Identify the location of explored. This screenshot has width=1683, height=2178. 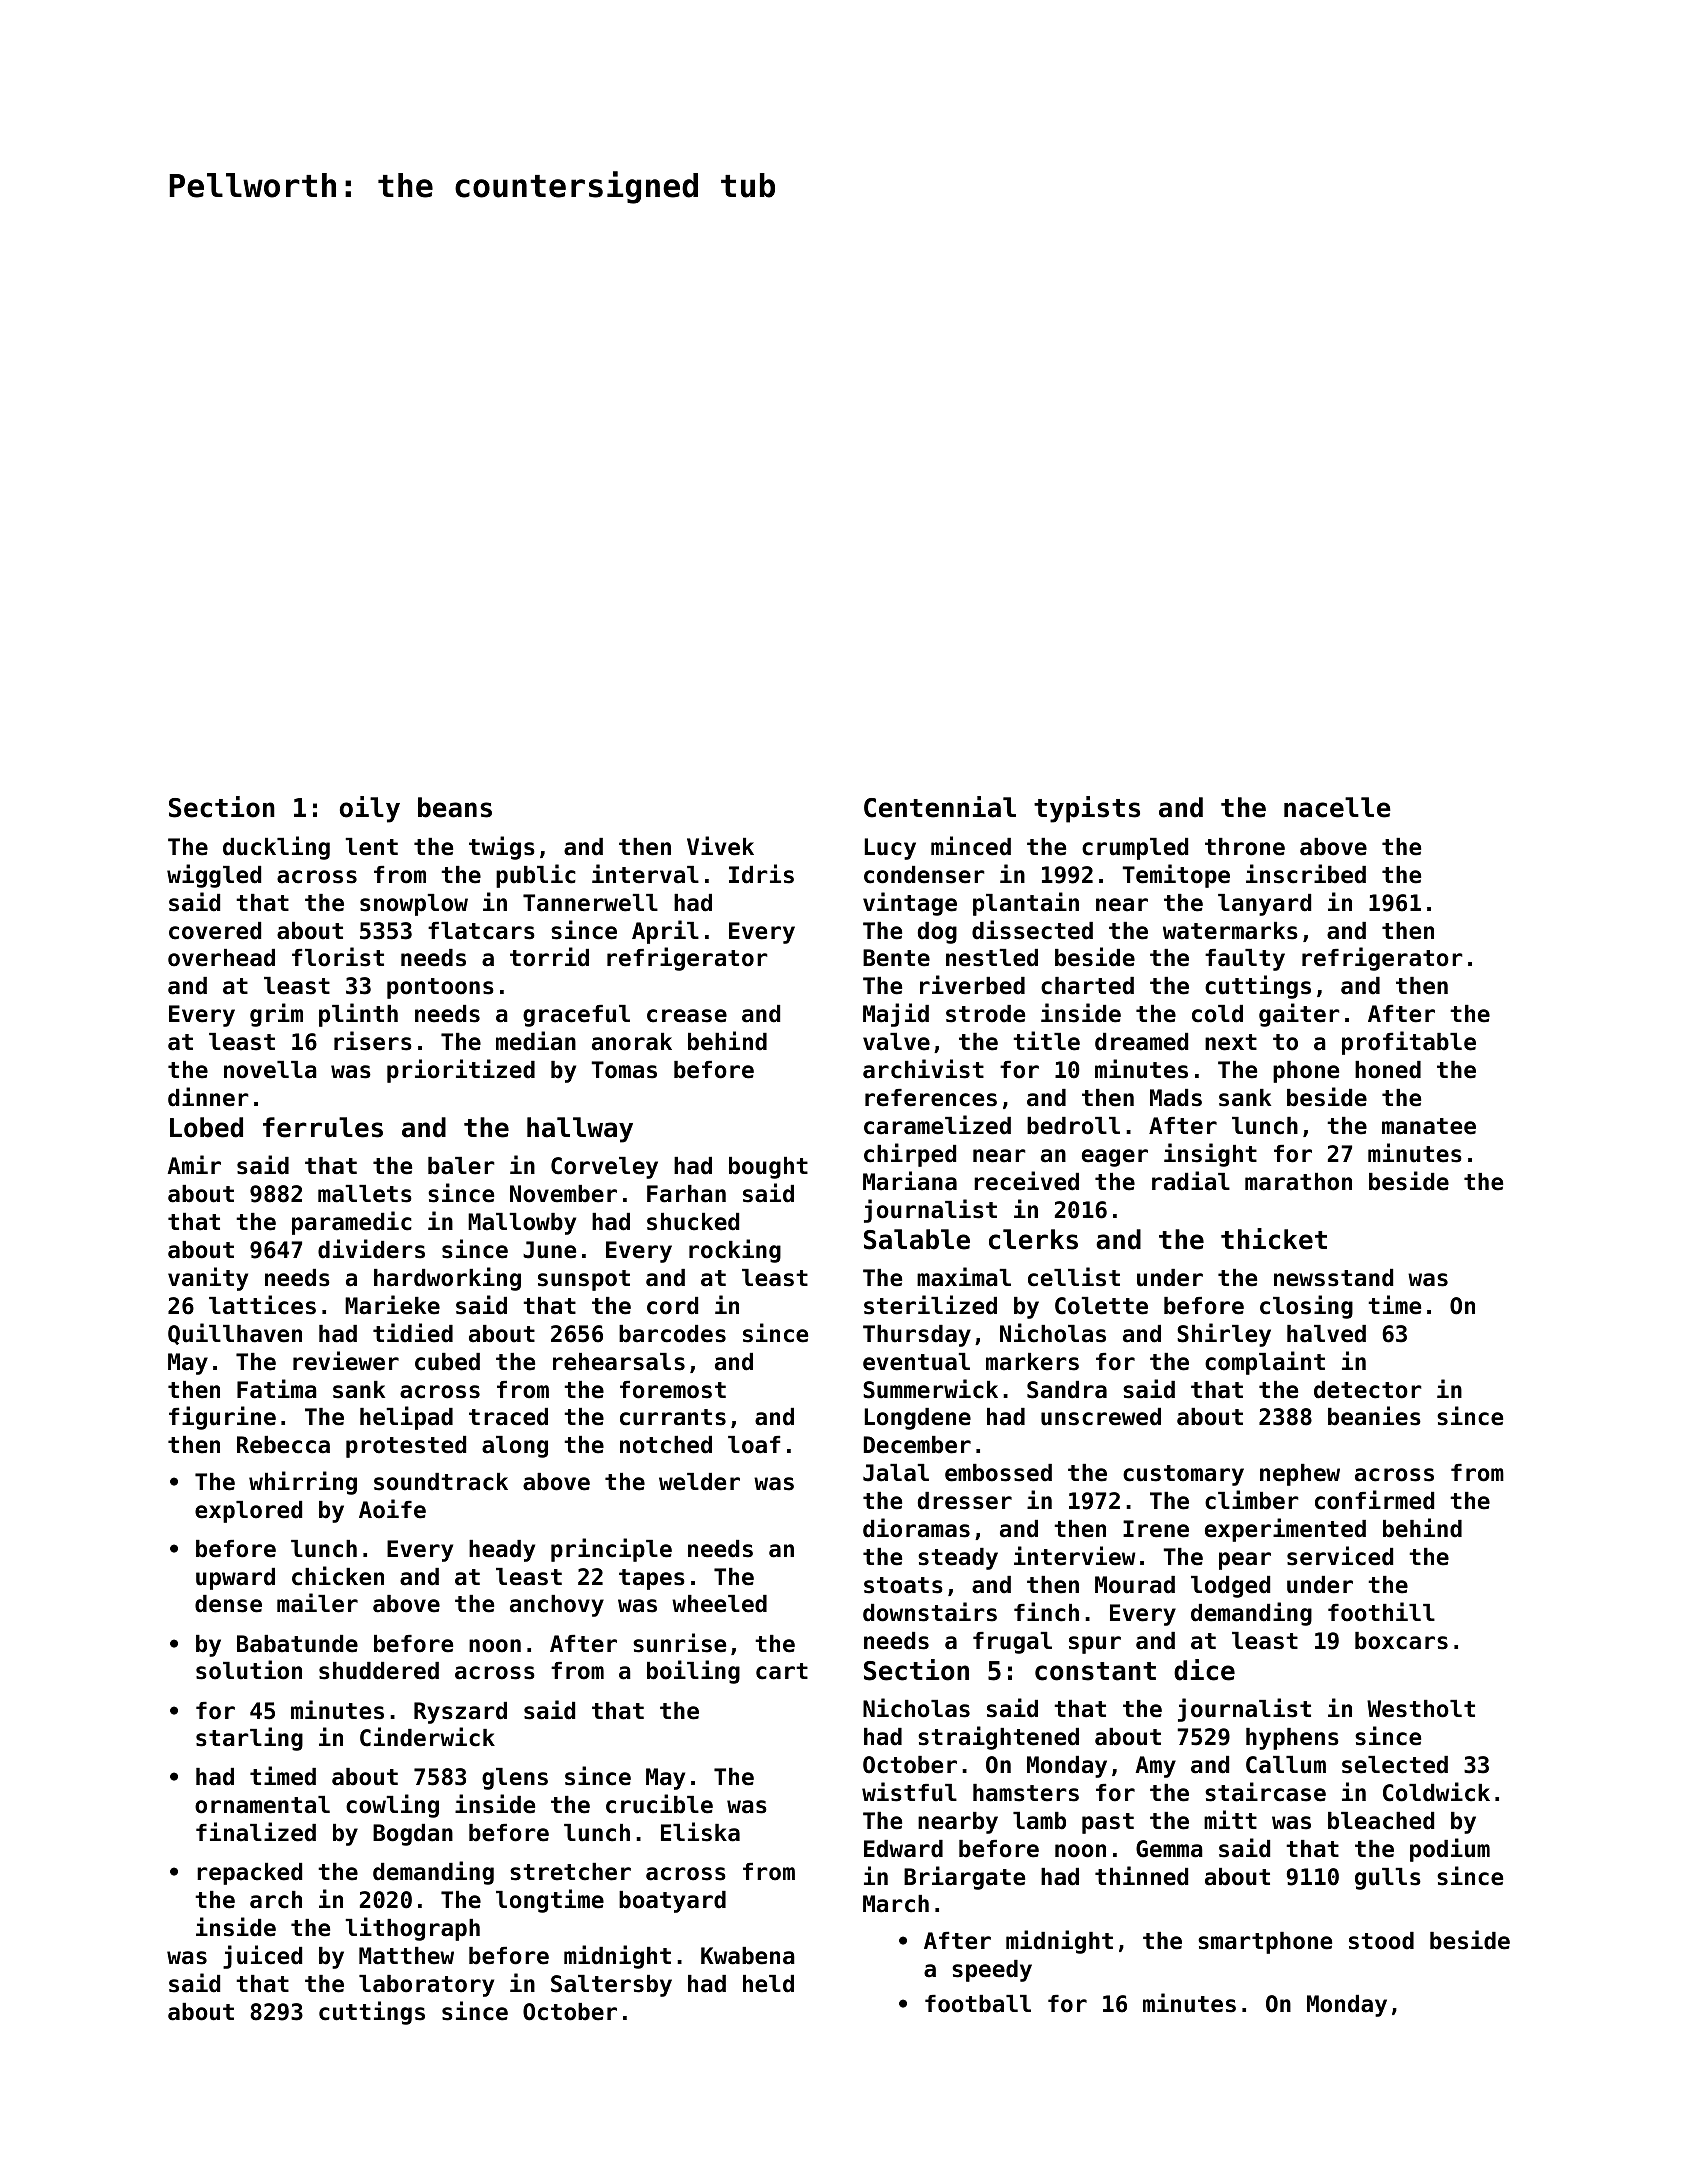
(248, 1512).
